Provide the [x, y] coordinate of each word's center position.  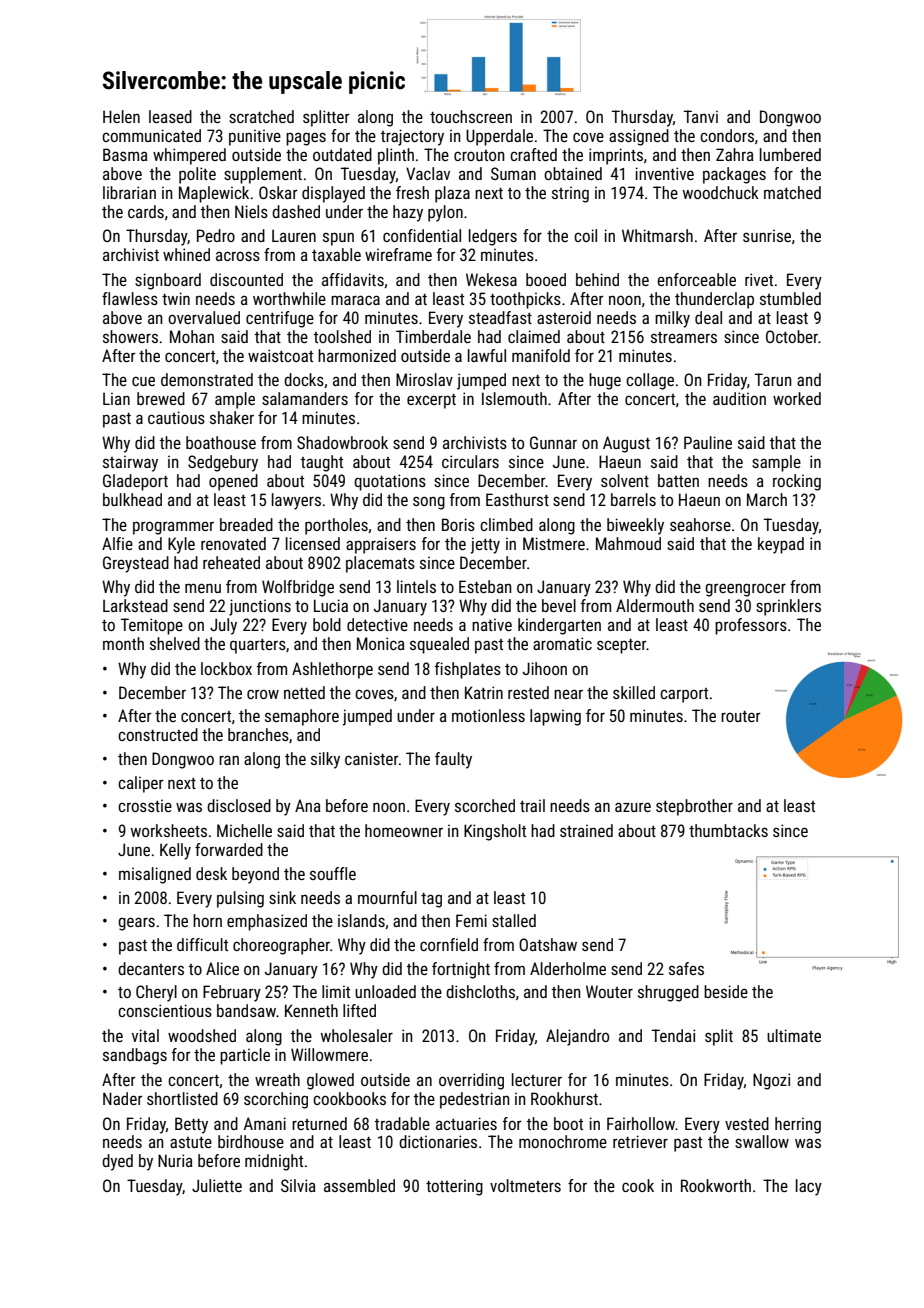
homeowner [404, 830]
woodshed [202, 1035]
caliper [141, 784]
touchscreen [471, 116]
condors [727, 135]
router [741, 716]
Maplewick [214, 194]
